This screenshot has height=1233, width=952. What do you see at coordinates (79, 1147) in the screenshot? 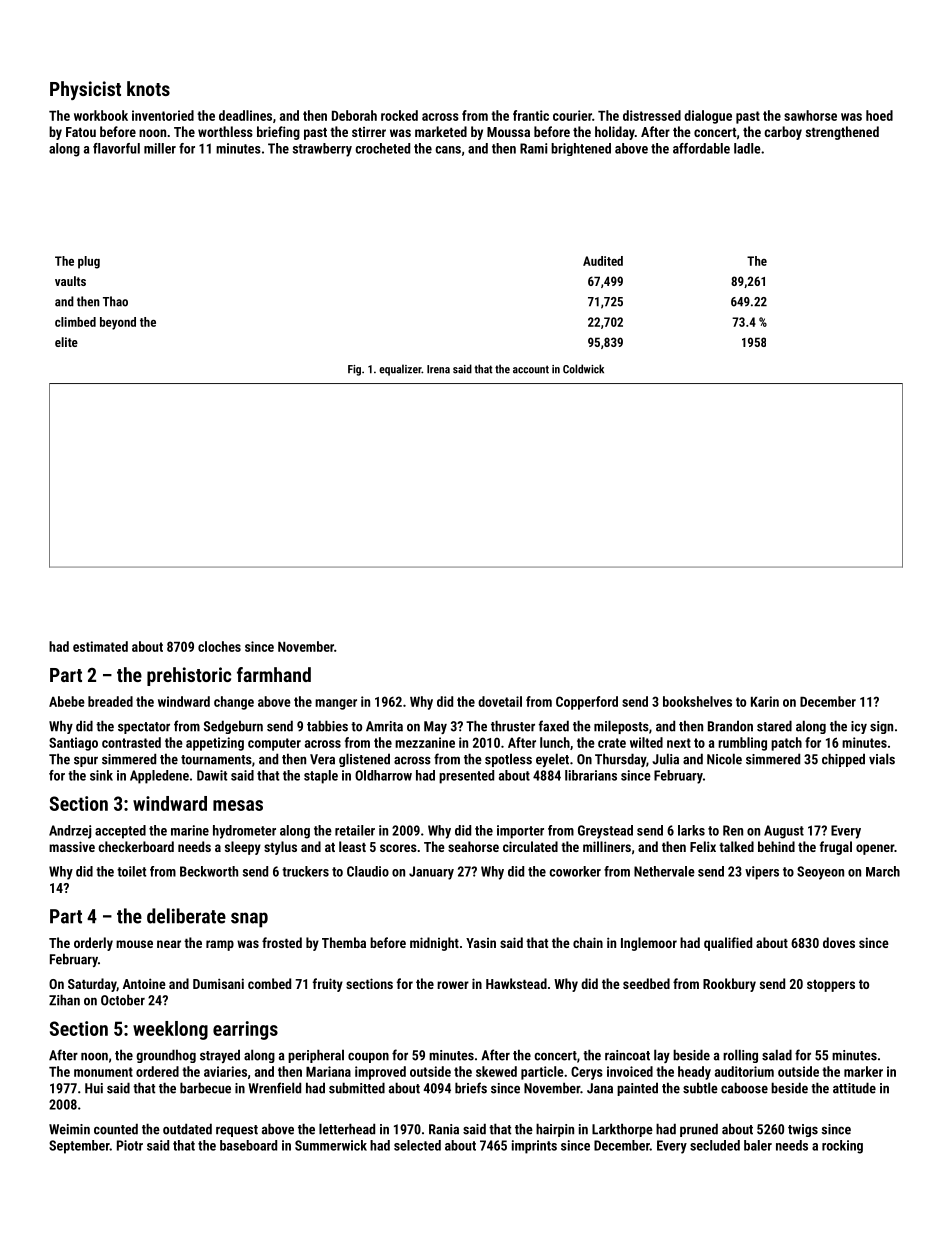
I see `September` at bounding box center [79, 1147].
